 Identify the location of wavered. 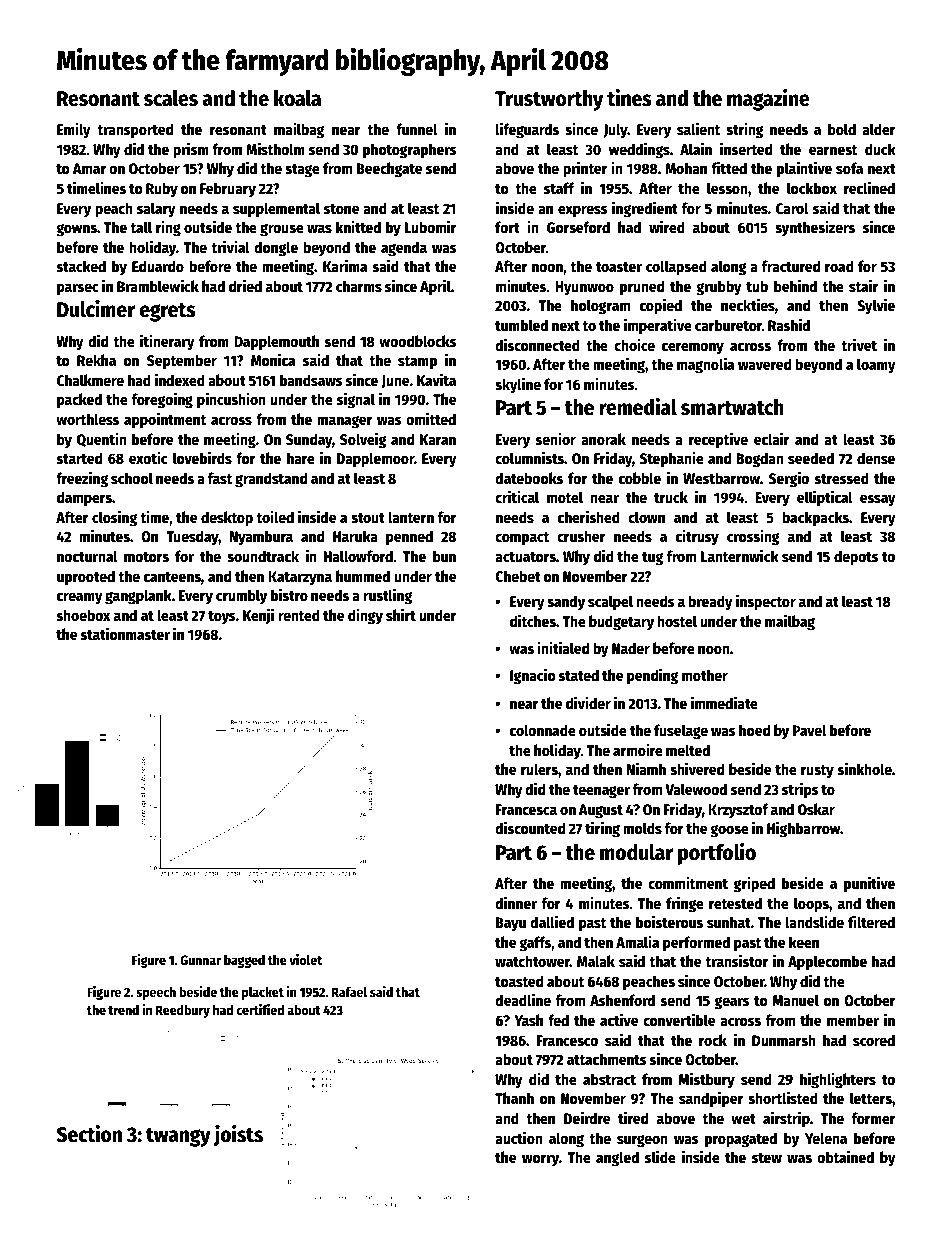
(764, 364).
